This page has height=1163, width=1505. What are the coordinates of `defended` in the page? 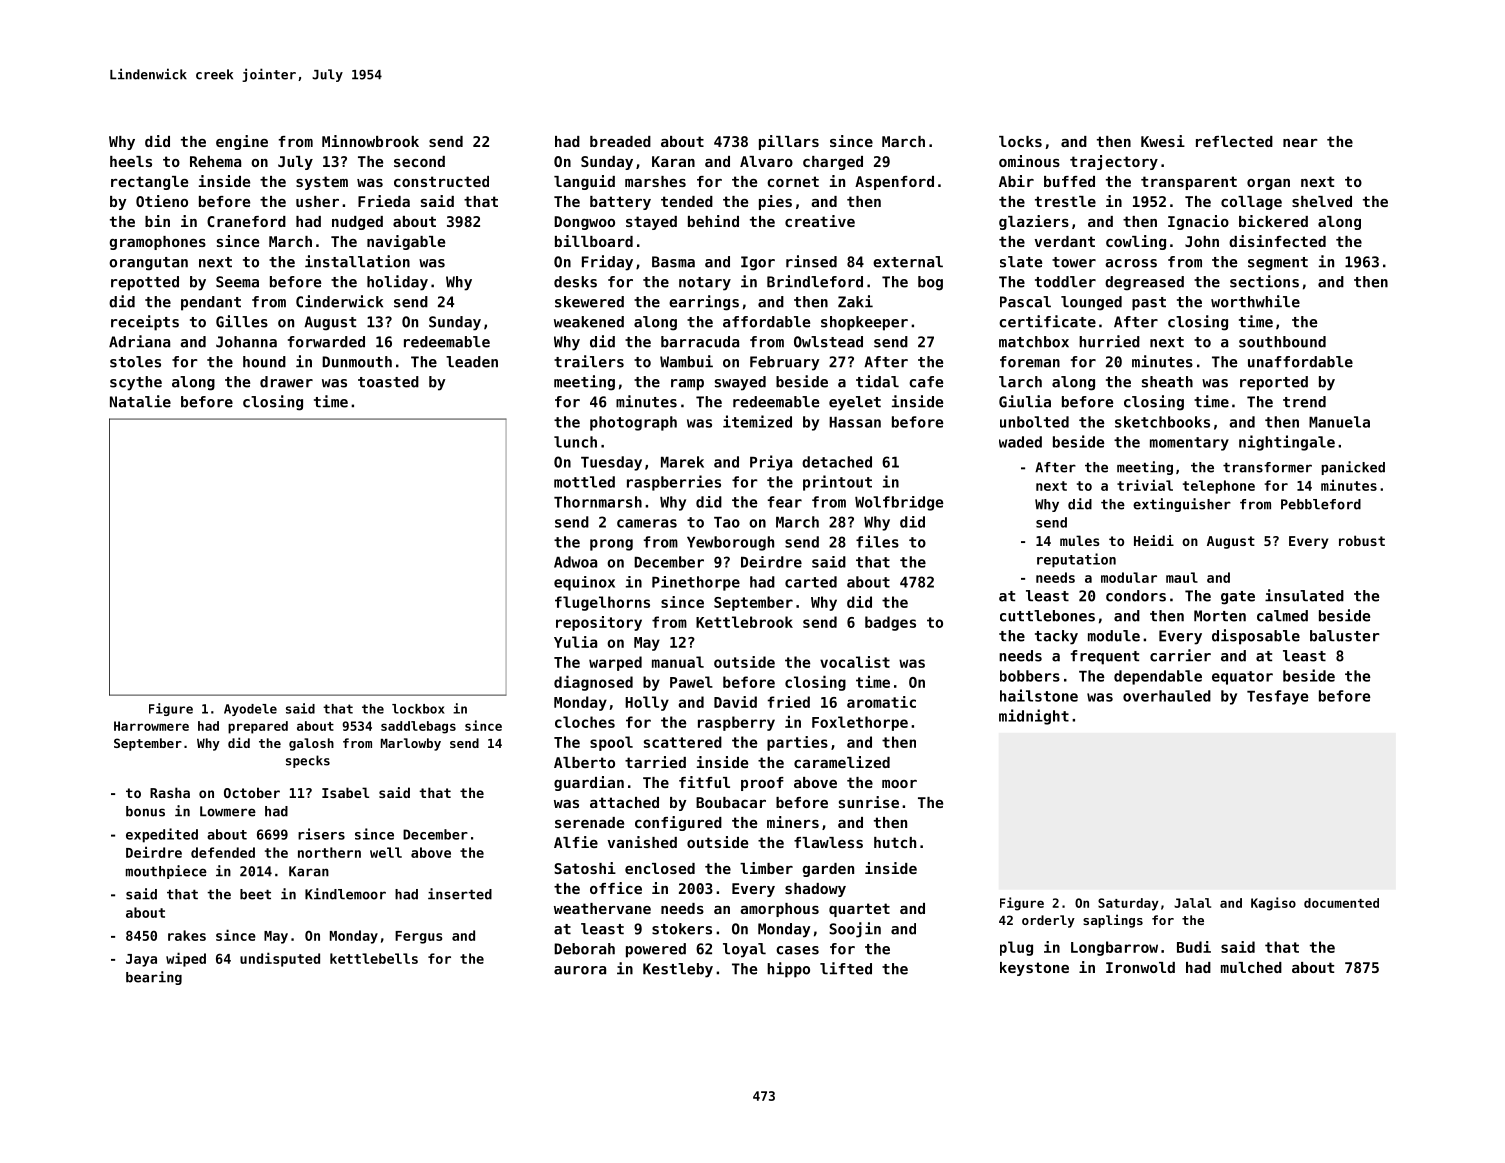 It's located at (223, 852).
